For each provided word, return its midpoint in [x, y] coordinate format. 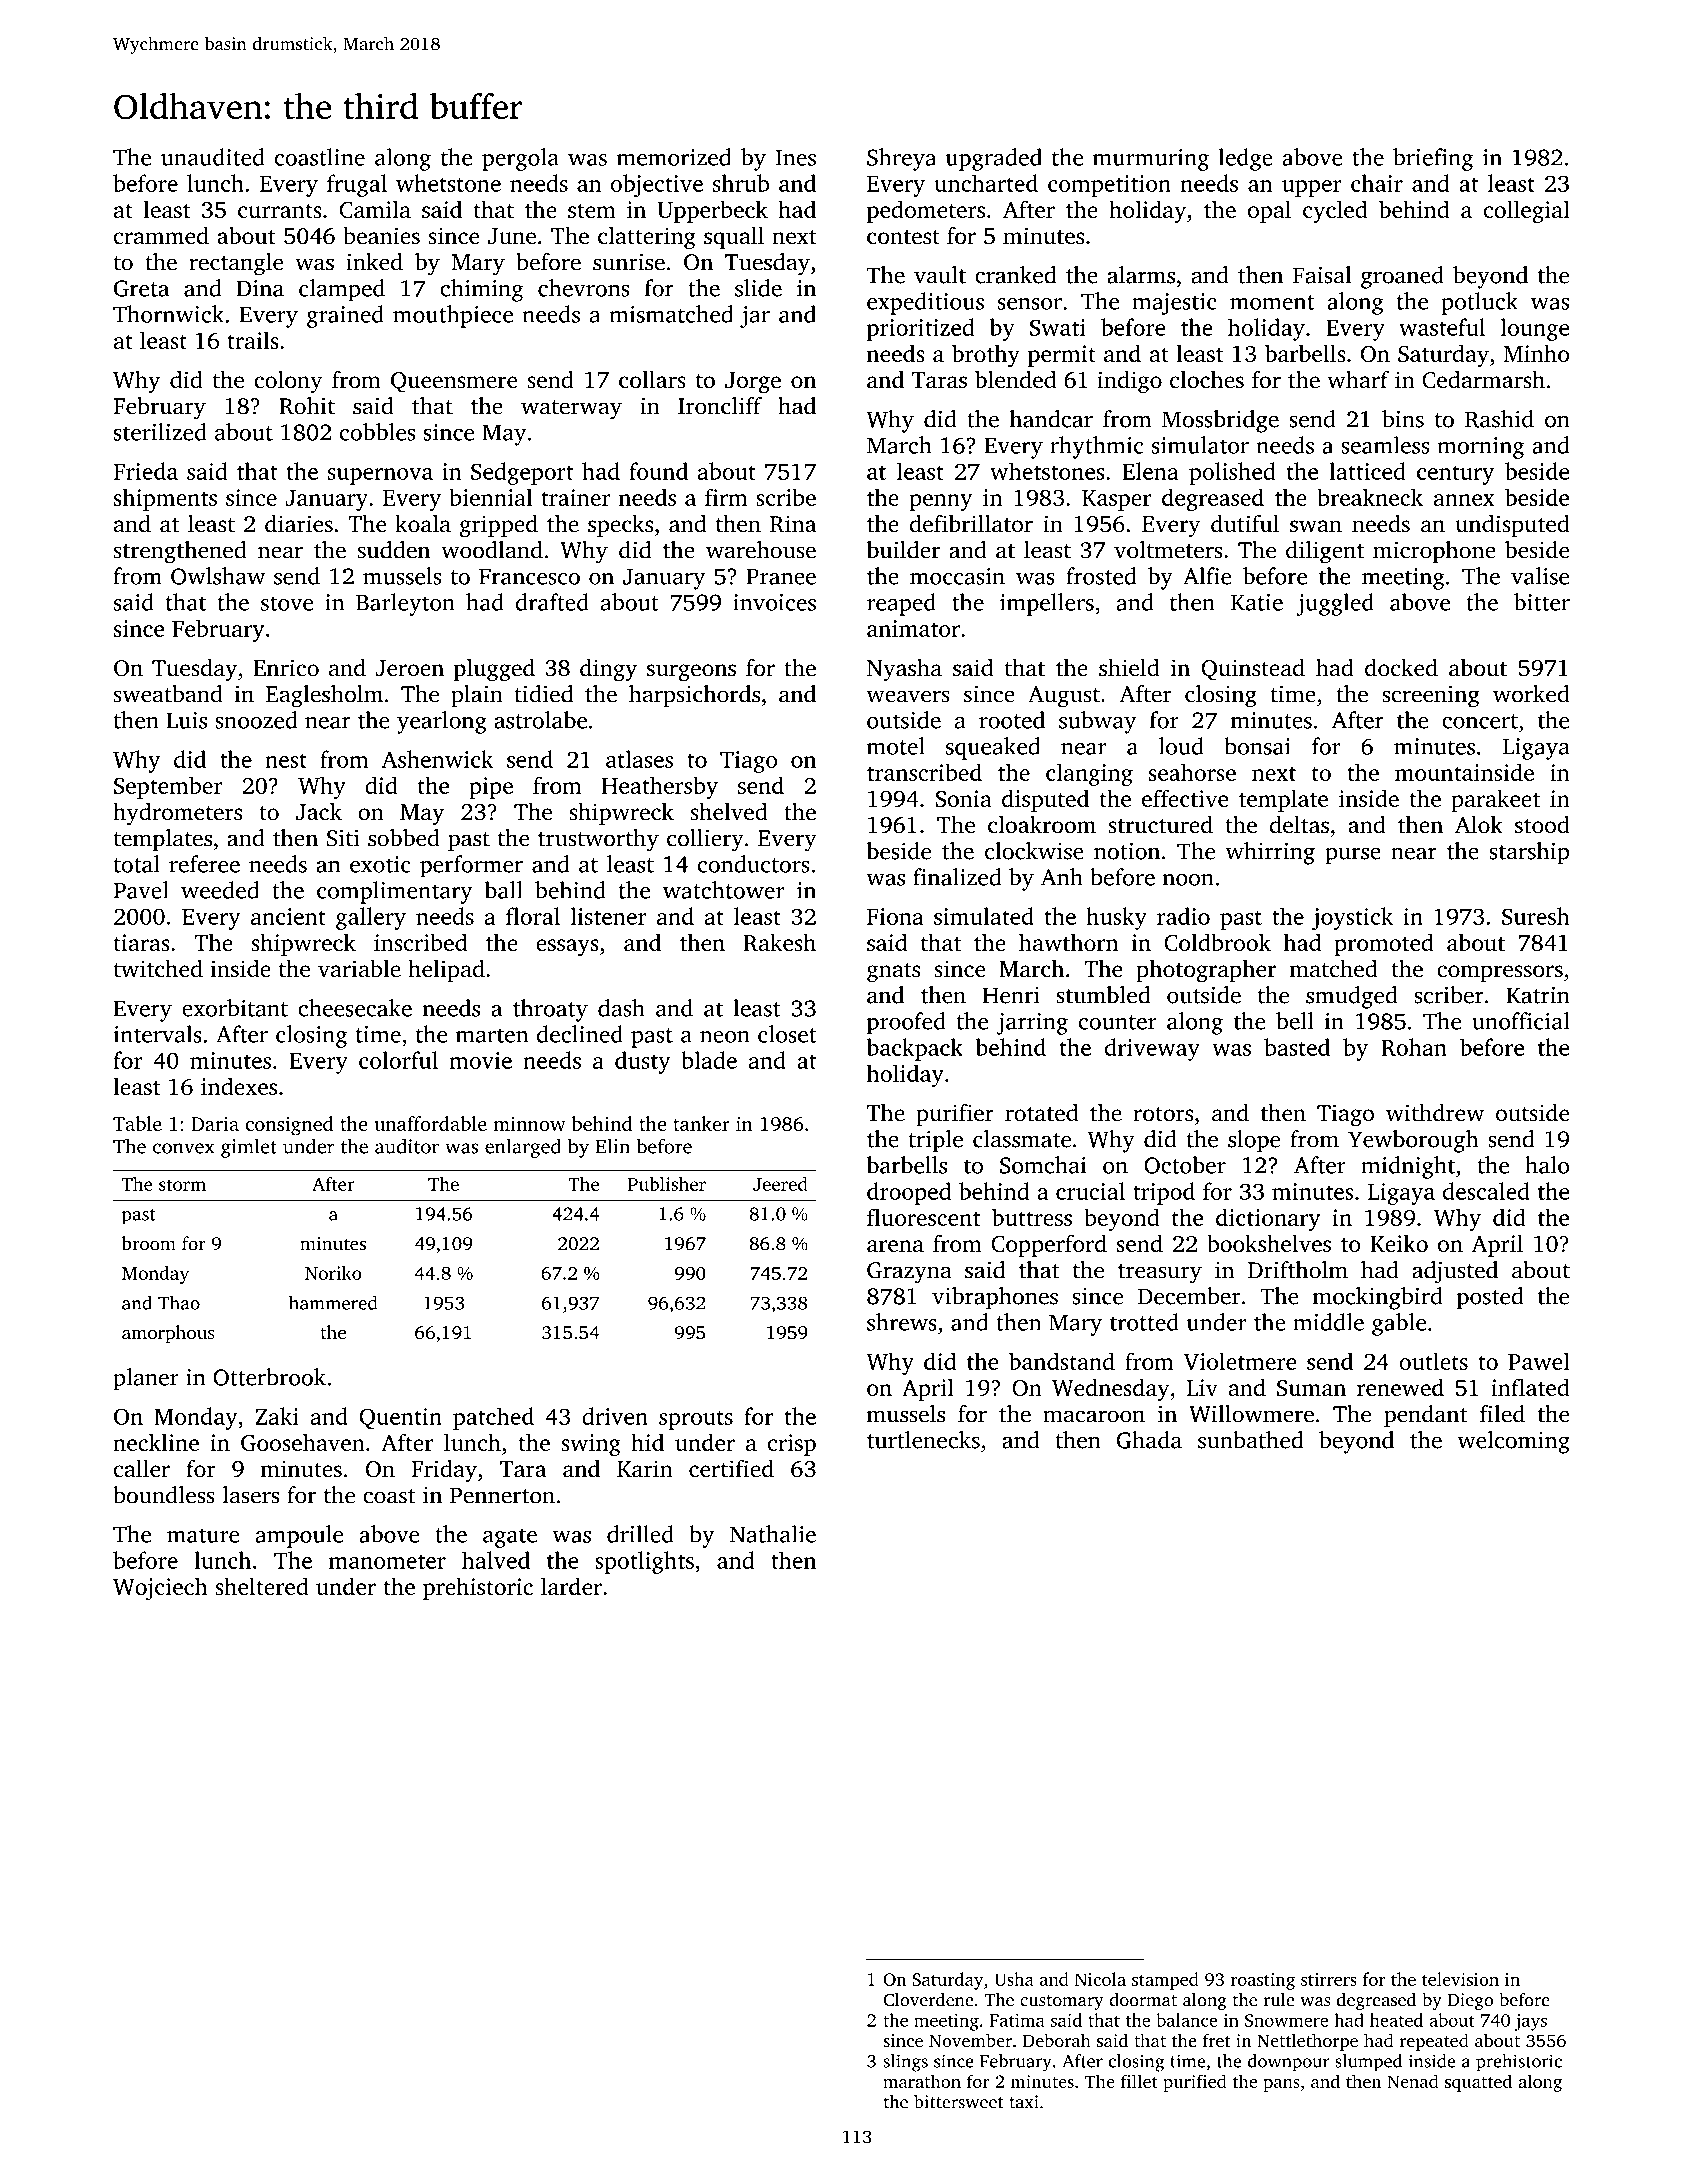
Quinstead [1253, 669]
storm [182, 1185]
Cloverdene [928, 1999]
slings [905, 2063]
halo [1547, 1165]
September [168, 787]
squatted [1478, 2083]
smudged [1352, 997]
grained [345, 316]
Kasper [1116, 500]
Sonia [964, 798]
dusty [643, 1062]
